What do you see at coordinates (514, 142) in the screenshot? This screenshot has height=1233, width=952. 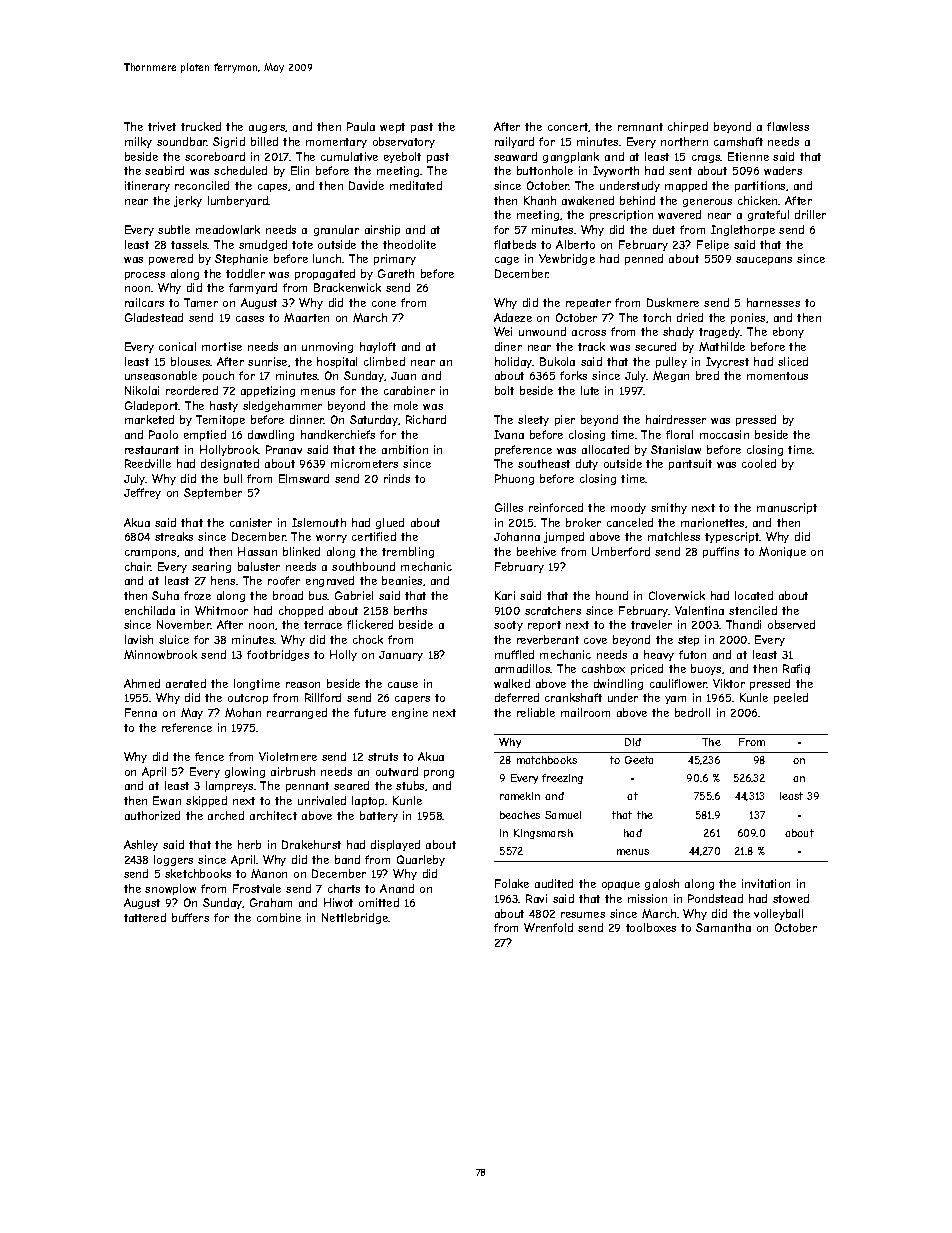 I see `railyard` at bounding box center [514, 142].
